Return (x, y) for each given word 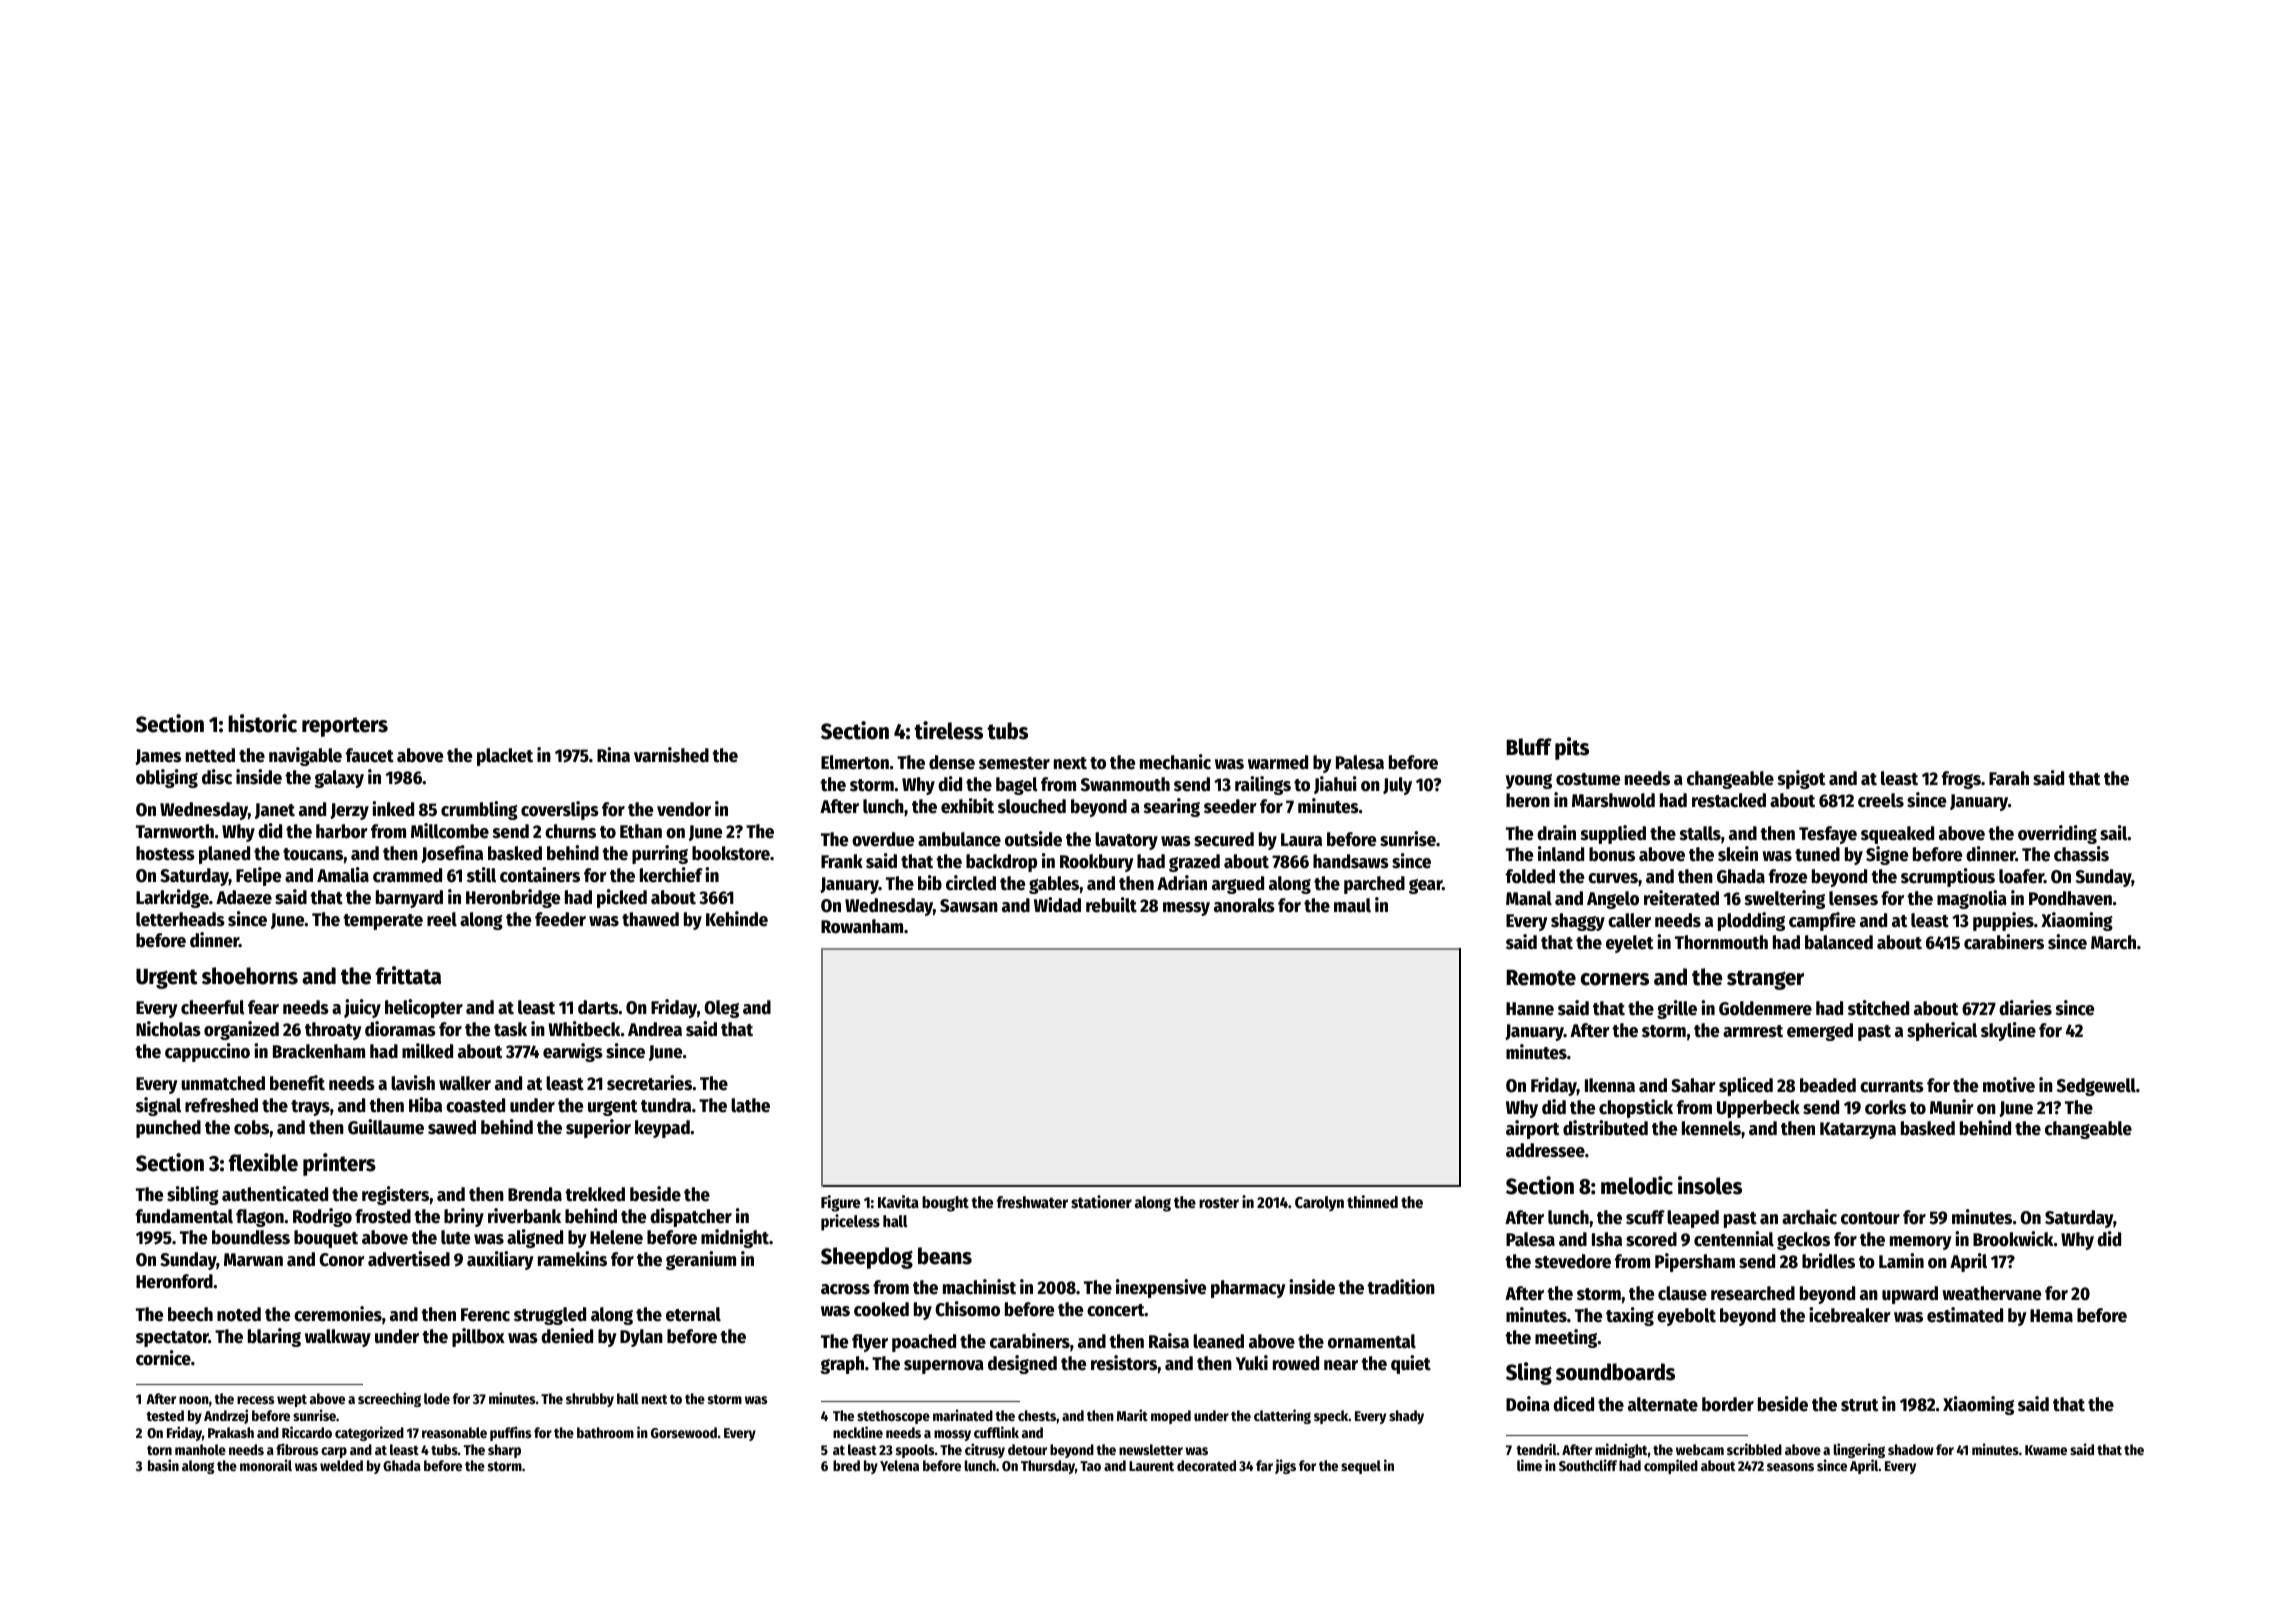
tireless (948, 730)
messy (1186, 909)
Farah (2009, 778)
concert (1116, 1310)
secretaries (649, 1083)
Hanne (1530, 1009)
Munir (1952, 1107)
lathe (750, 1105)
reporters (345, 727)
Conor (342, 1260)
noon (194, 1400)
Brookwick (2013, 1239)
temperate (383, 922)
